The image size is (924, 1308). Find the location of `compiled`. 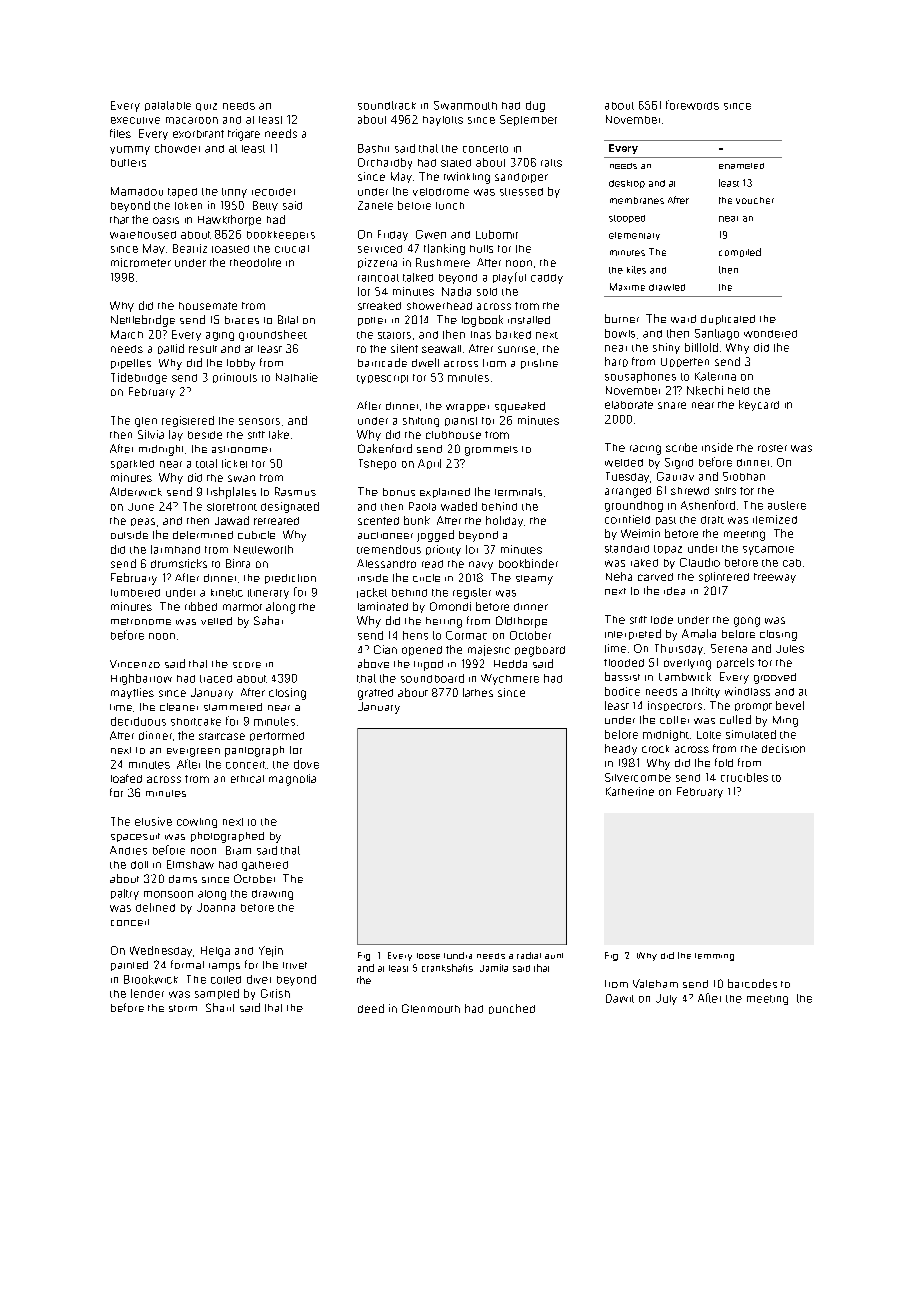

compiled is located at coordinates (740, 252).
